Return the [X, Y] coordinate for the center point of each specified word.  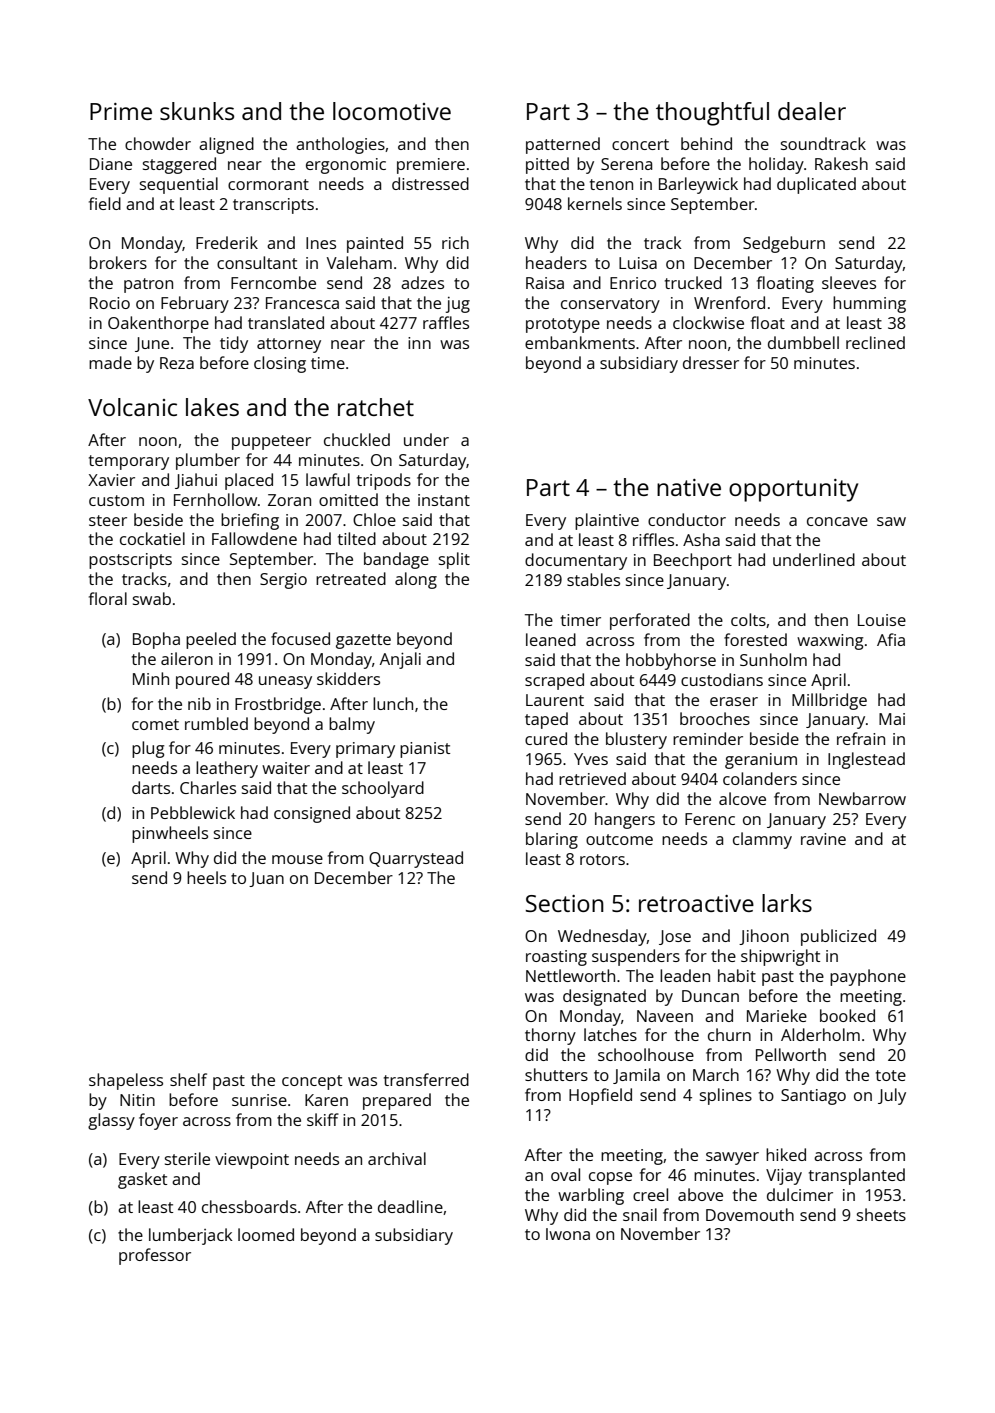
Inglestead [866, 760]
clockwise [708, 322]
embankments [580, 342]
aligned [226, 145]
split [454, 560]
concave [837, 521]
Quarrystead [416, 859]
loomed [266, 1234]
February [195, 304]
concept [312, 1082]
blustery [636, 740]
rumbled [216, 723]
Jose [675, 937]
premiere [431, 166]
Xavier [111, 480]
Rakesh [841, 163]
